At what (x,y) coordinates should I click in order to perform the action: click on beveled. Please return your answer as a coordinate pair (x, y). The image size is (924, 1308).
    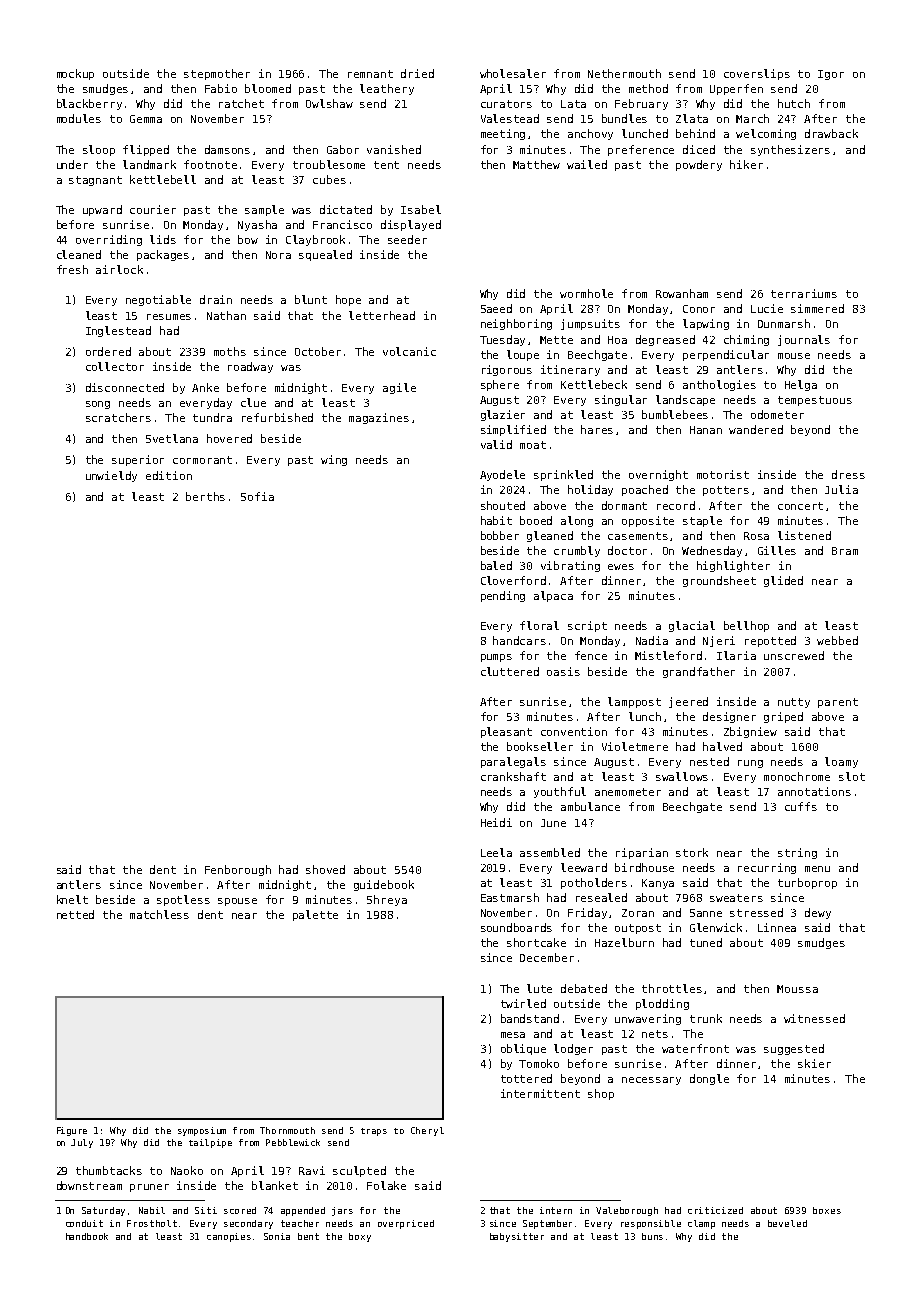
    Looking at the image, I should click on (787, 1223).
